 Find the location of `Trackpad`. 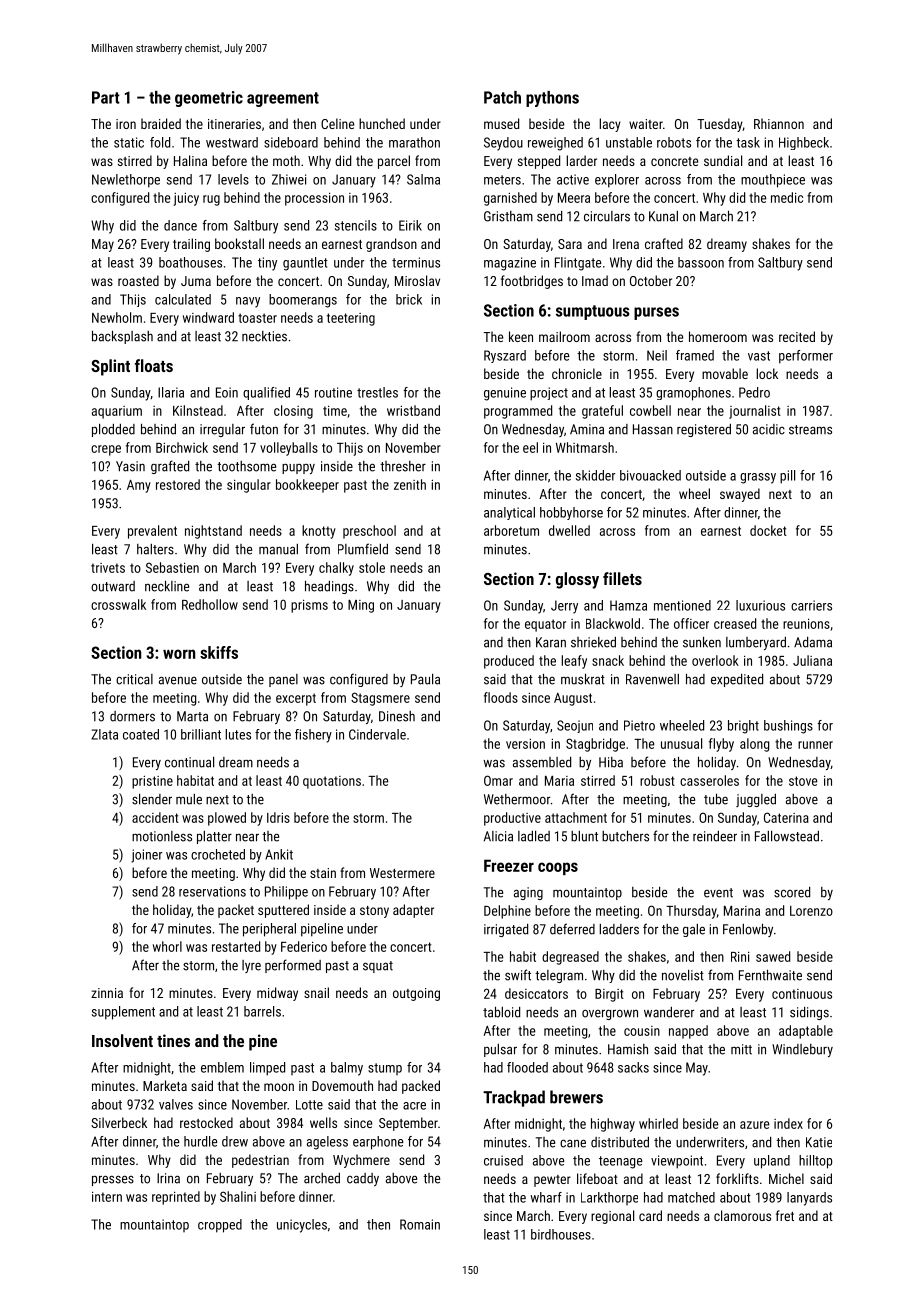

Trackpad is located at coordinates (514, 1098).
